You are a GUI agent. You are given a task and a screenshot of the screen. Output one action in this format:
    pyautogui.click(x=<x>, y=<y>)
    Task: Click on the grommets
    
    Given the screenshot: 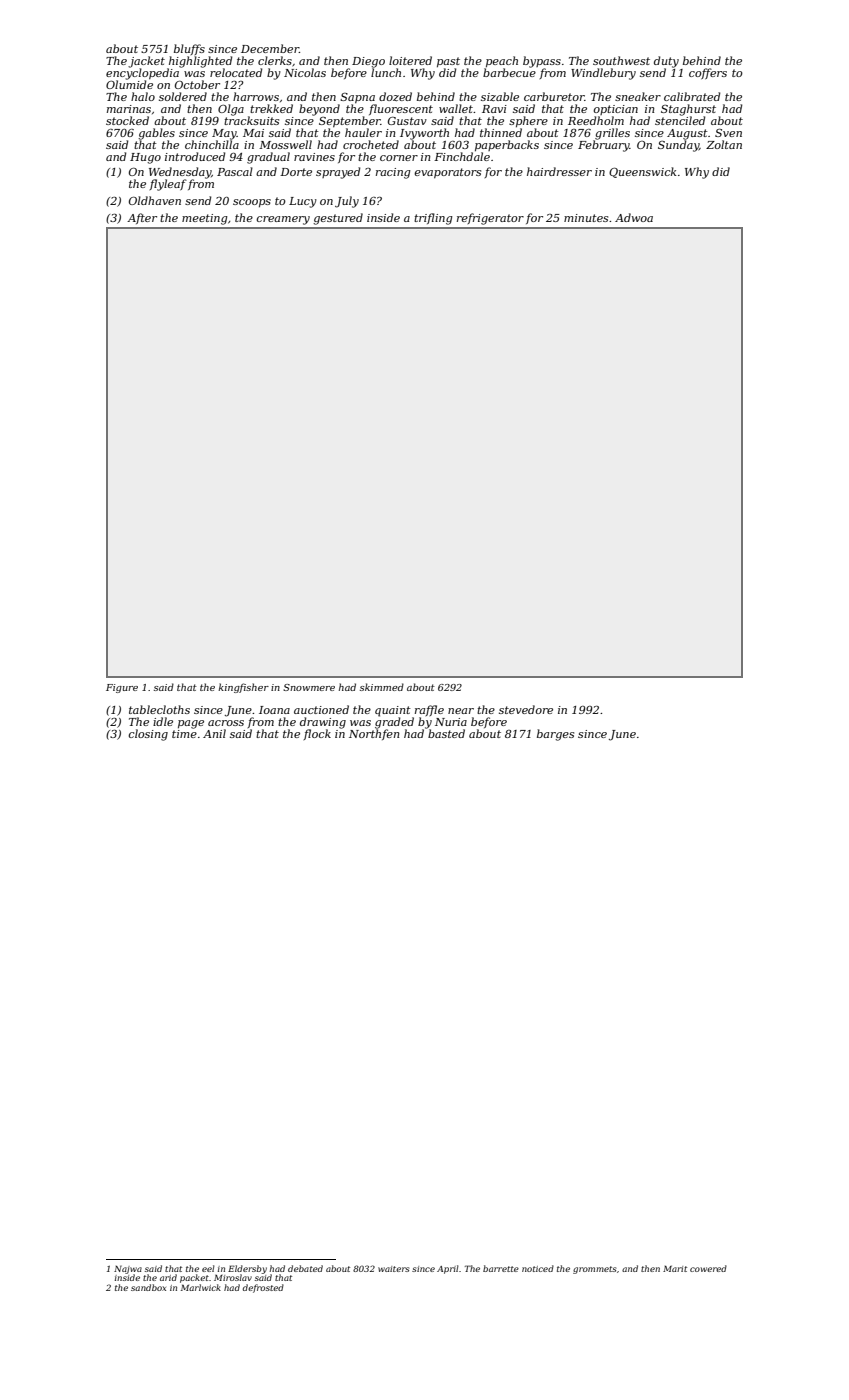 What is the action you would take?
    pyautogui.click(x=595, y=1270)
